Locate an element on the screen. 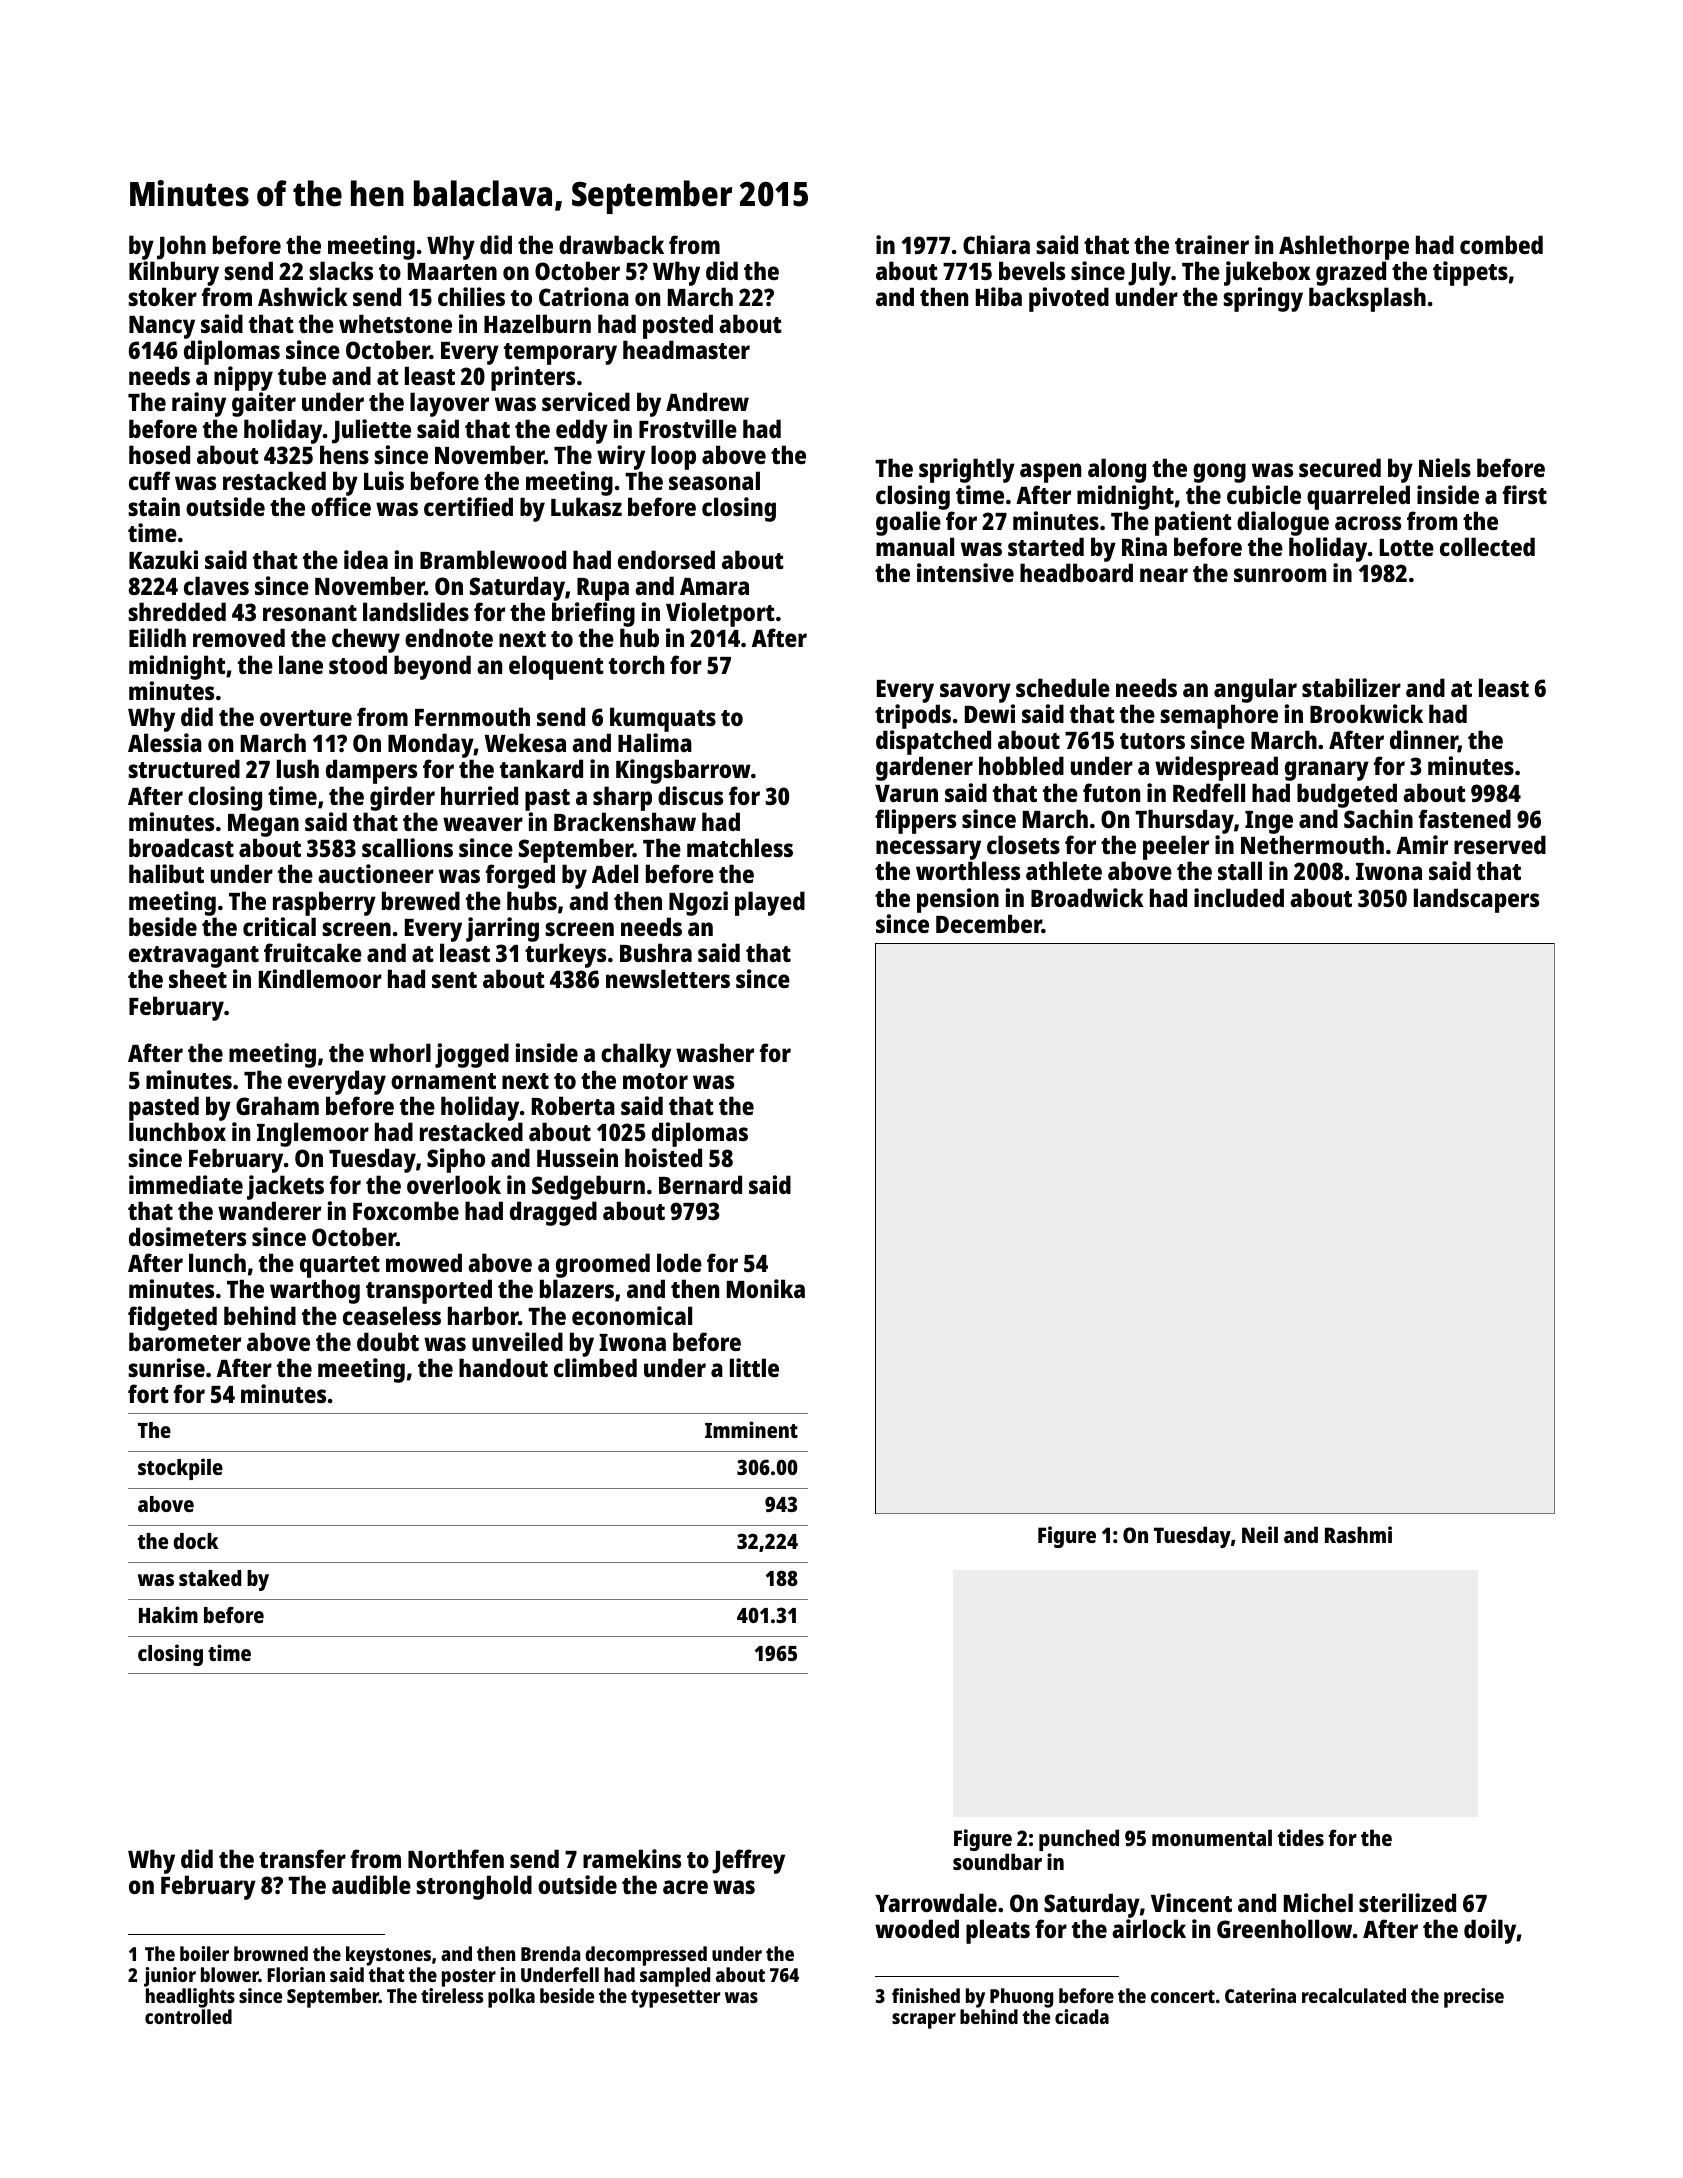 This screenshot has width=1683, height=2178. Chiara is located at coordinates (996, 244).
